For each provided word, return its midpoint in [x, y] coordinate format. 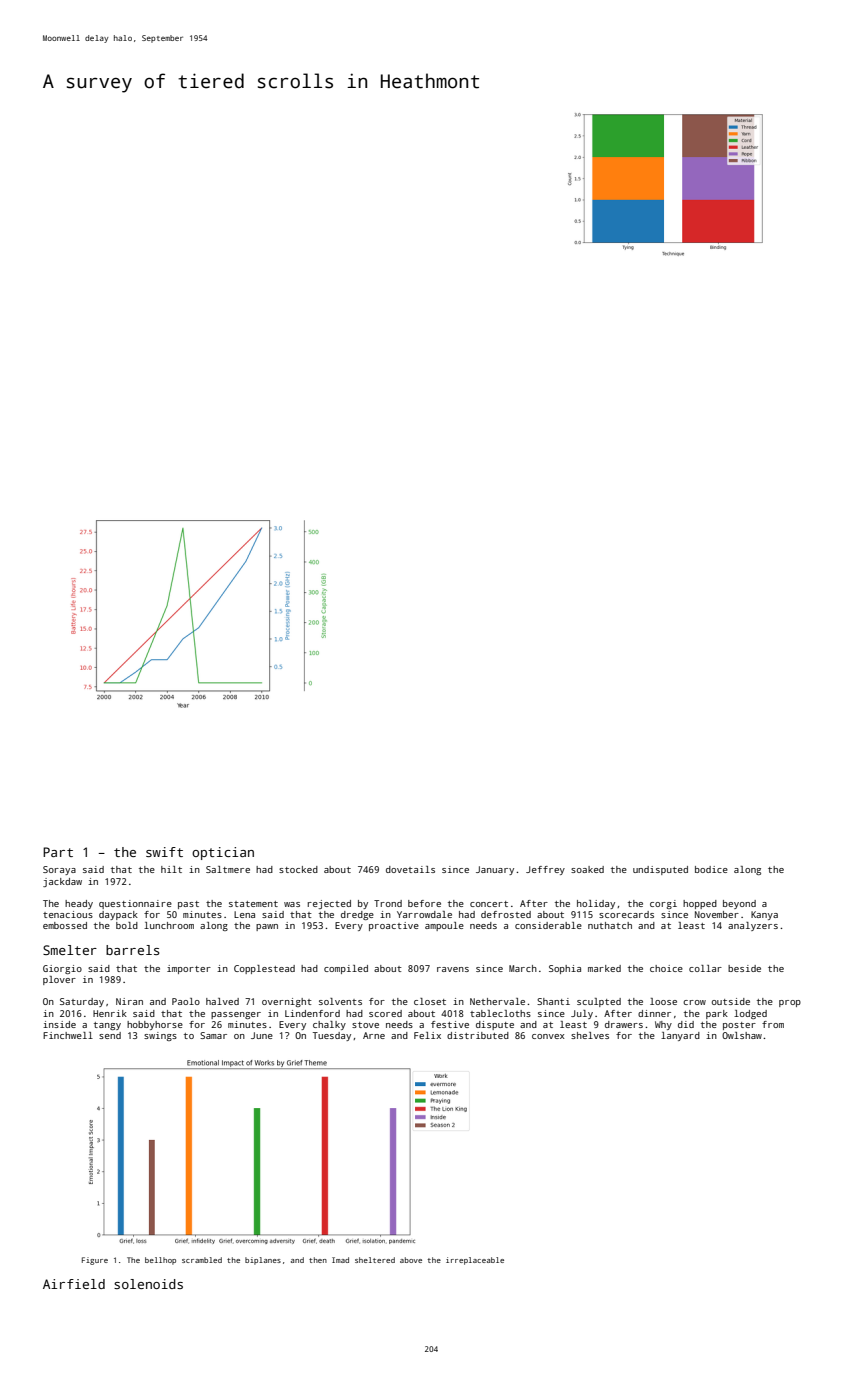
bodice [711, 869]
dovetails [410, 869]
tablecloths [500, 1013]
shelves [590, 1035]
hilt [171, 869]
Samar [213, 1035]
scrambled [202, 1260]
